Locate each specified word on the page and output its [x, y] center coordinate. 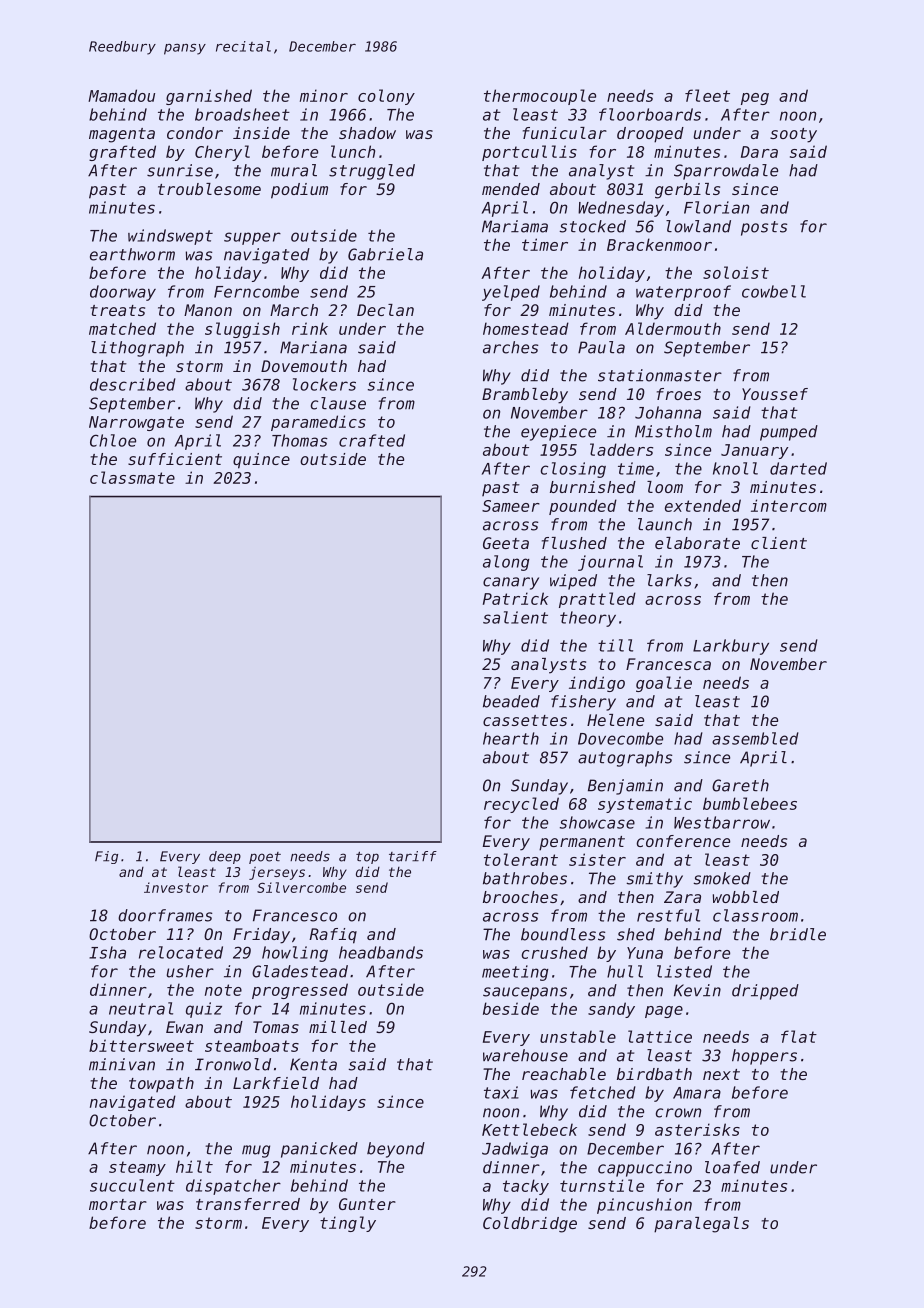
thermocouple [540, 97]
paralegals [701, 1225]
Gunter [367, 1204]
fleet [707, 95]
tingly [348, 1224]
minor [324, 95]
